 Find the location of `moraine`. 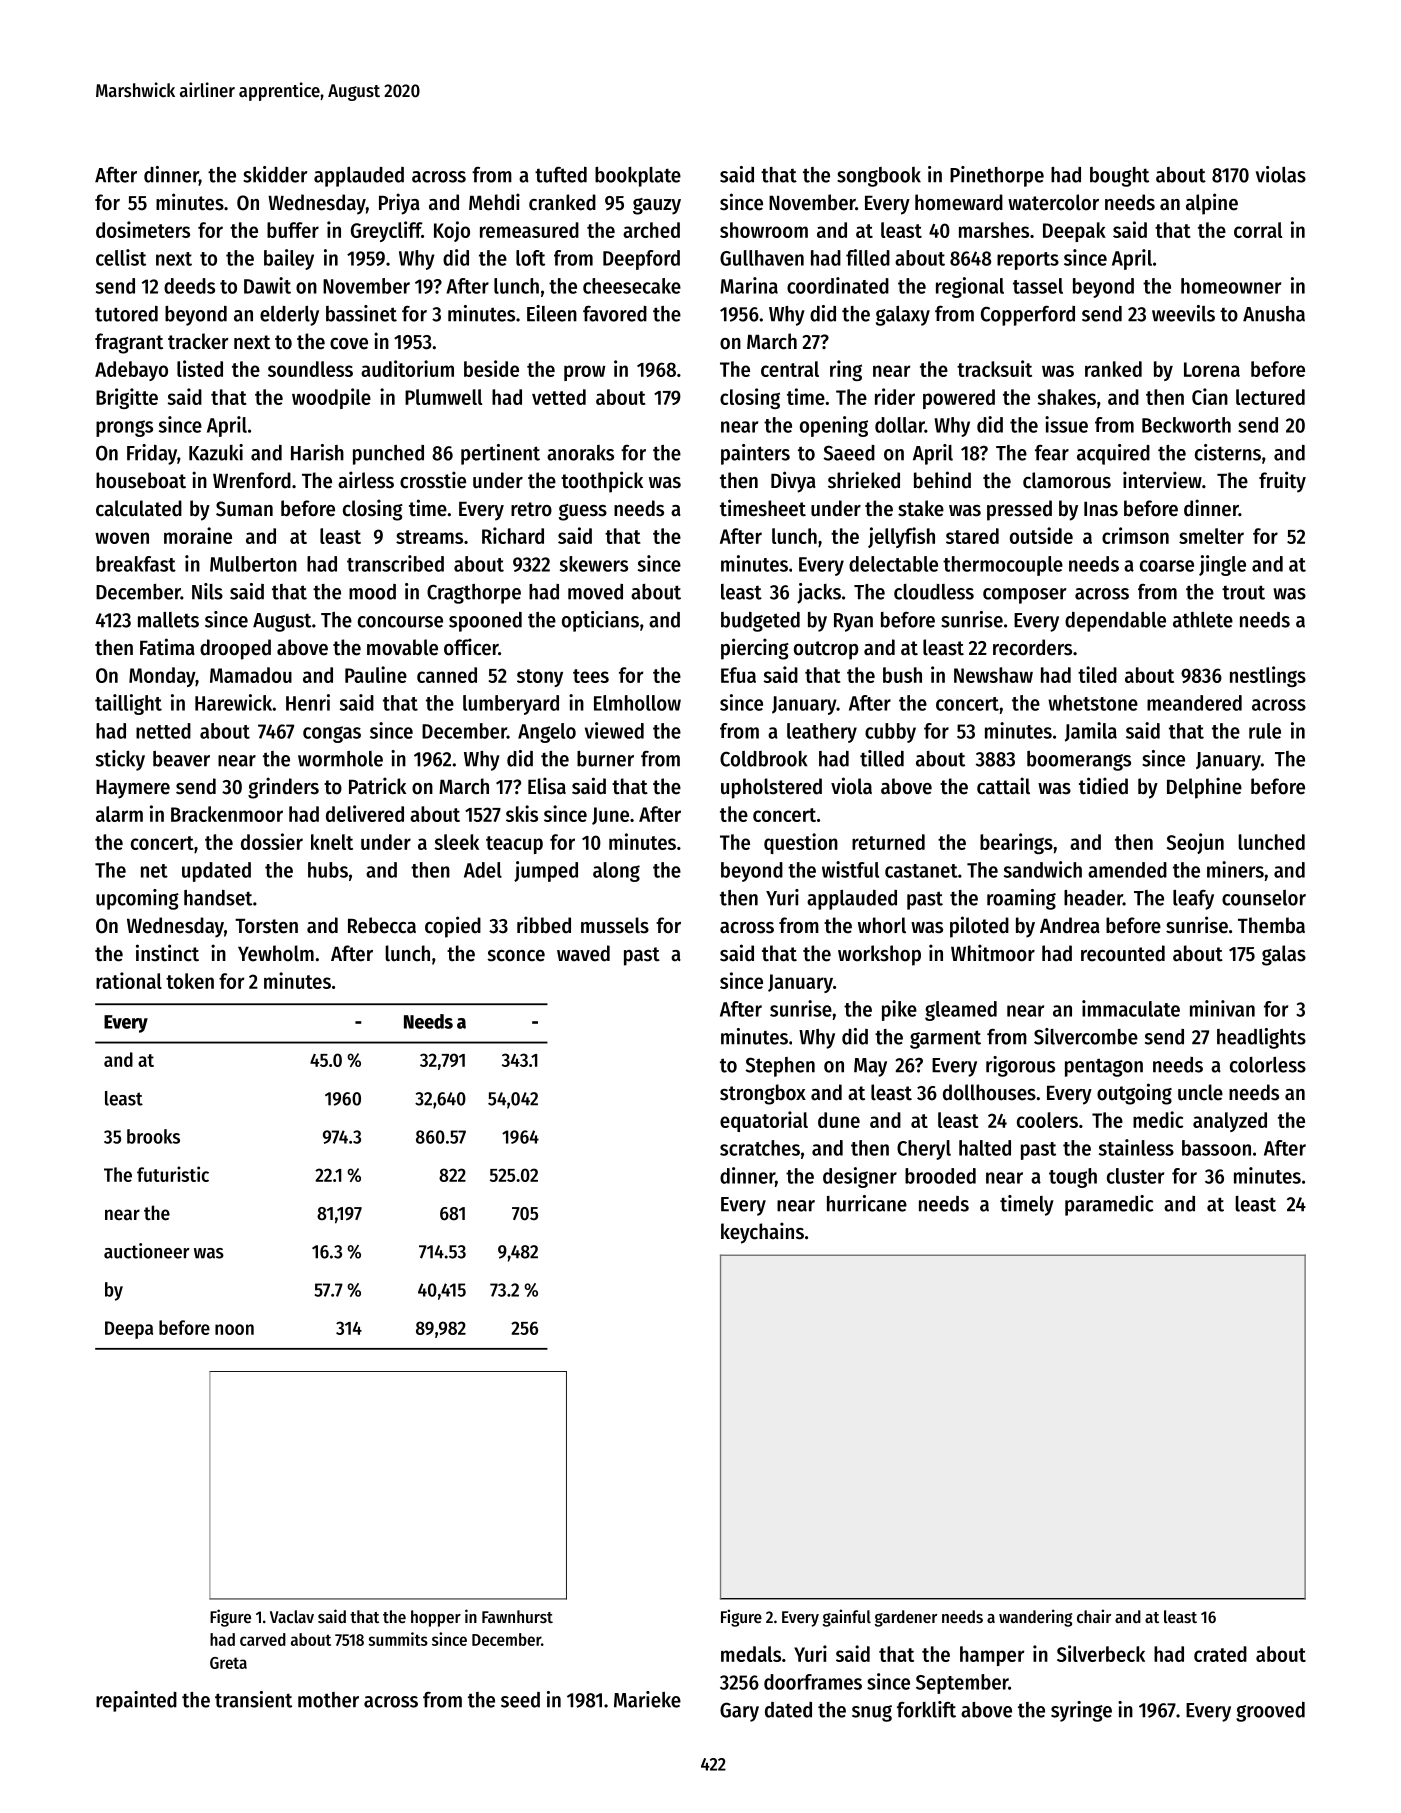

moraine is located at coordinates (198, 535).
